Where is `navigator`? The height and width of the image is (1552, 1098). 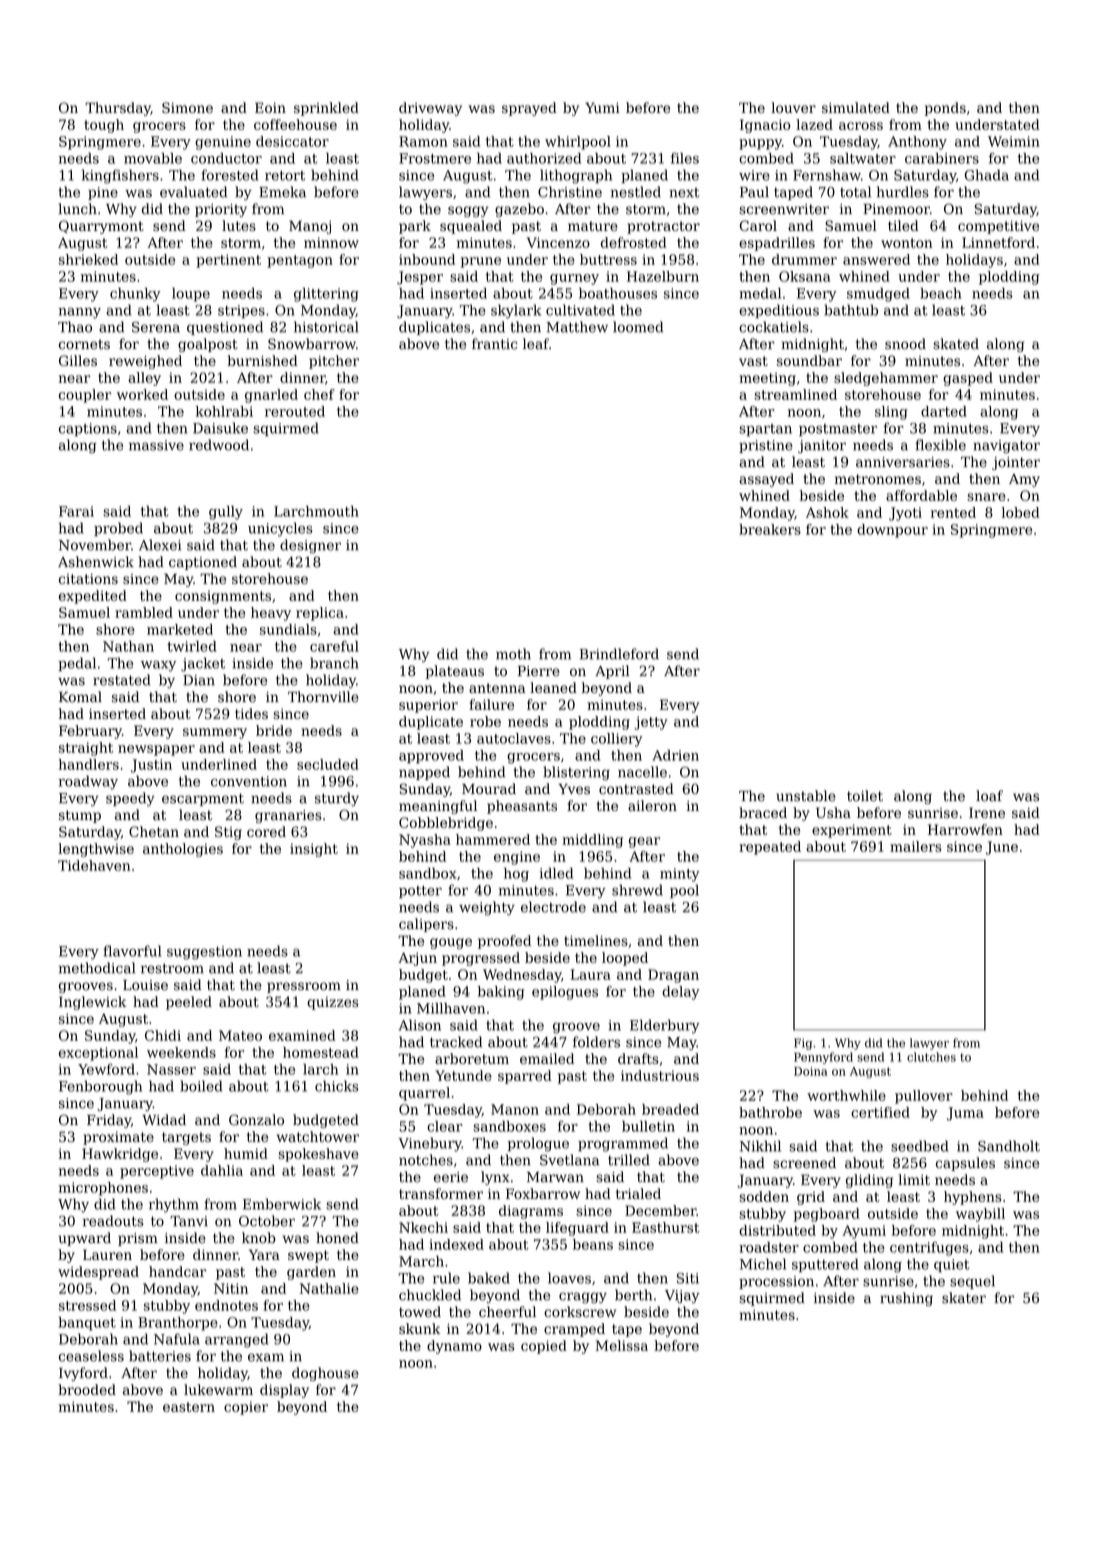
navigator is located at coordinates (1006, 447).
